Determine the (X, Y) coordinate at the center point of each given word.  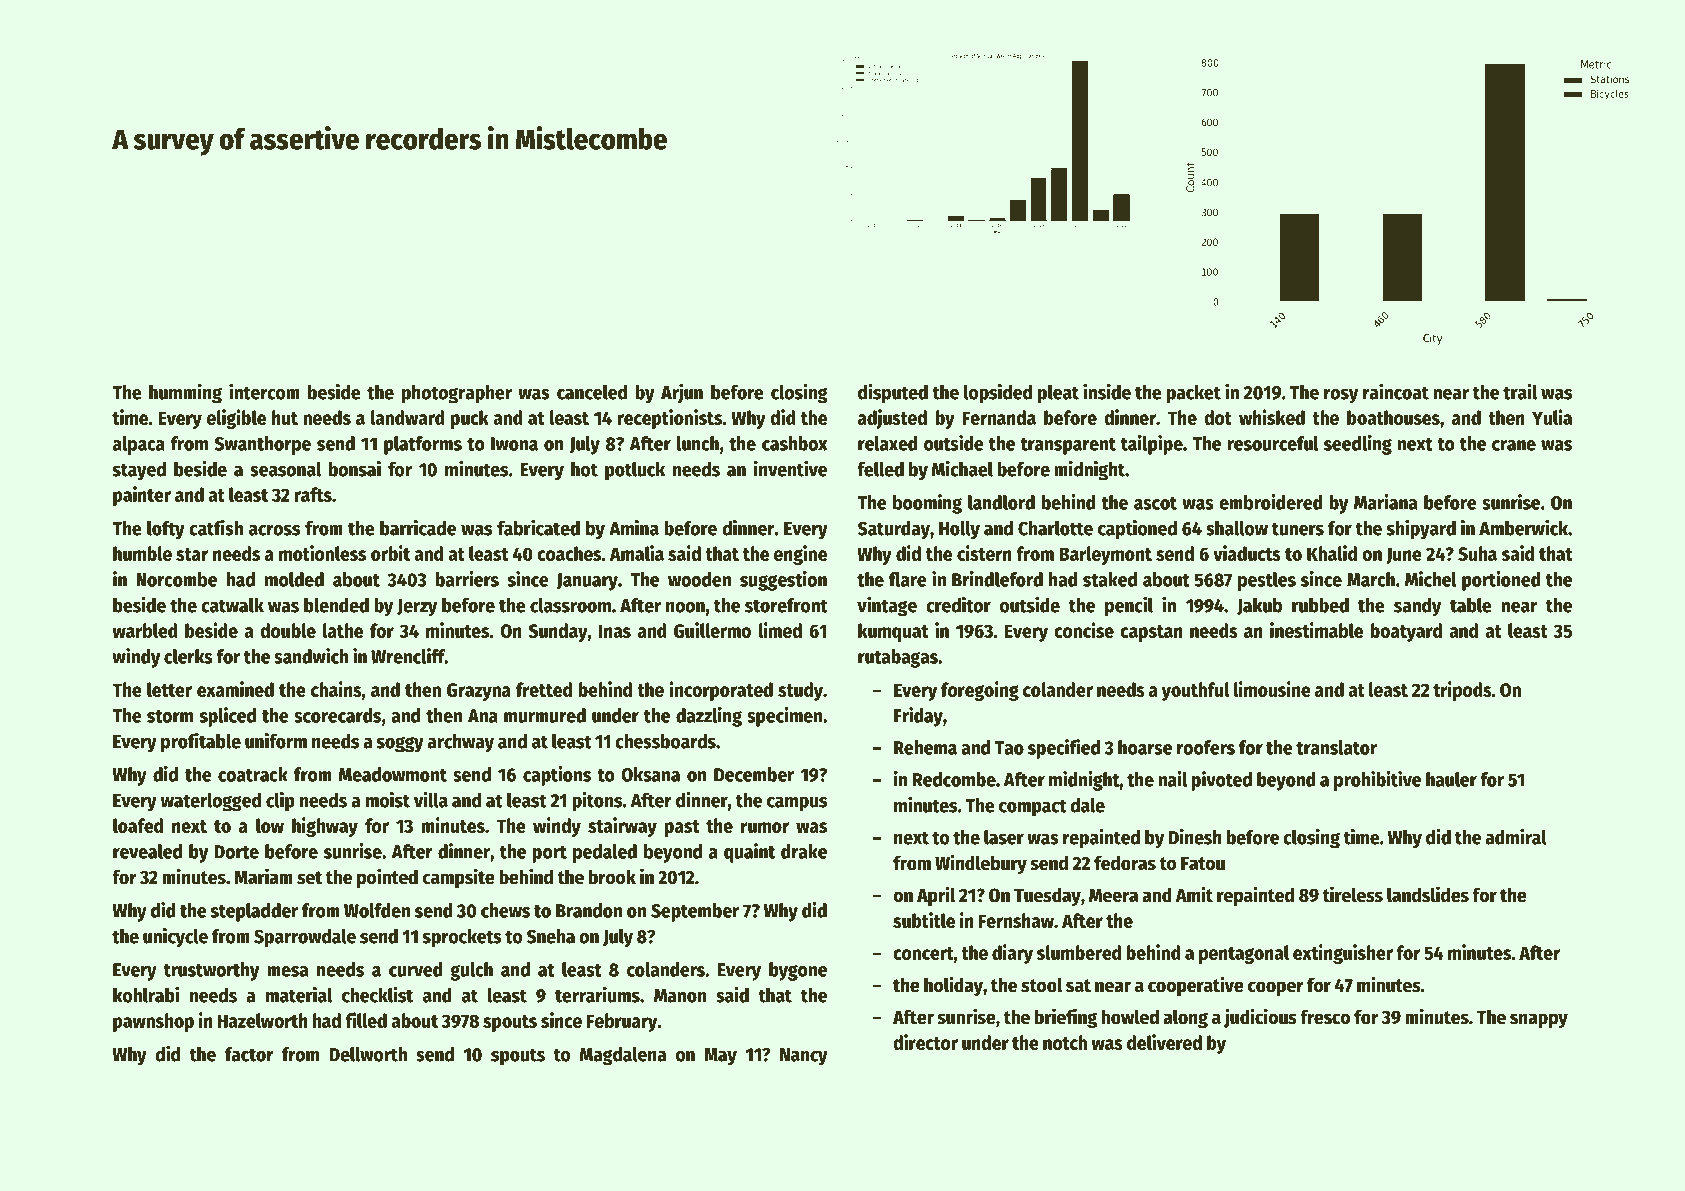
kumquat (893, 632)
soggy (400, 744)
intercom (264, 392)
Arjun (682, 393)
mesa (287, 971)
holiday (953, 986)
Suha (1477, 553)
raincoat (1396, 392)
